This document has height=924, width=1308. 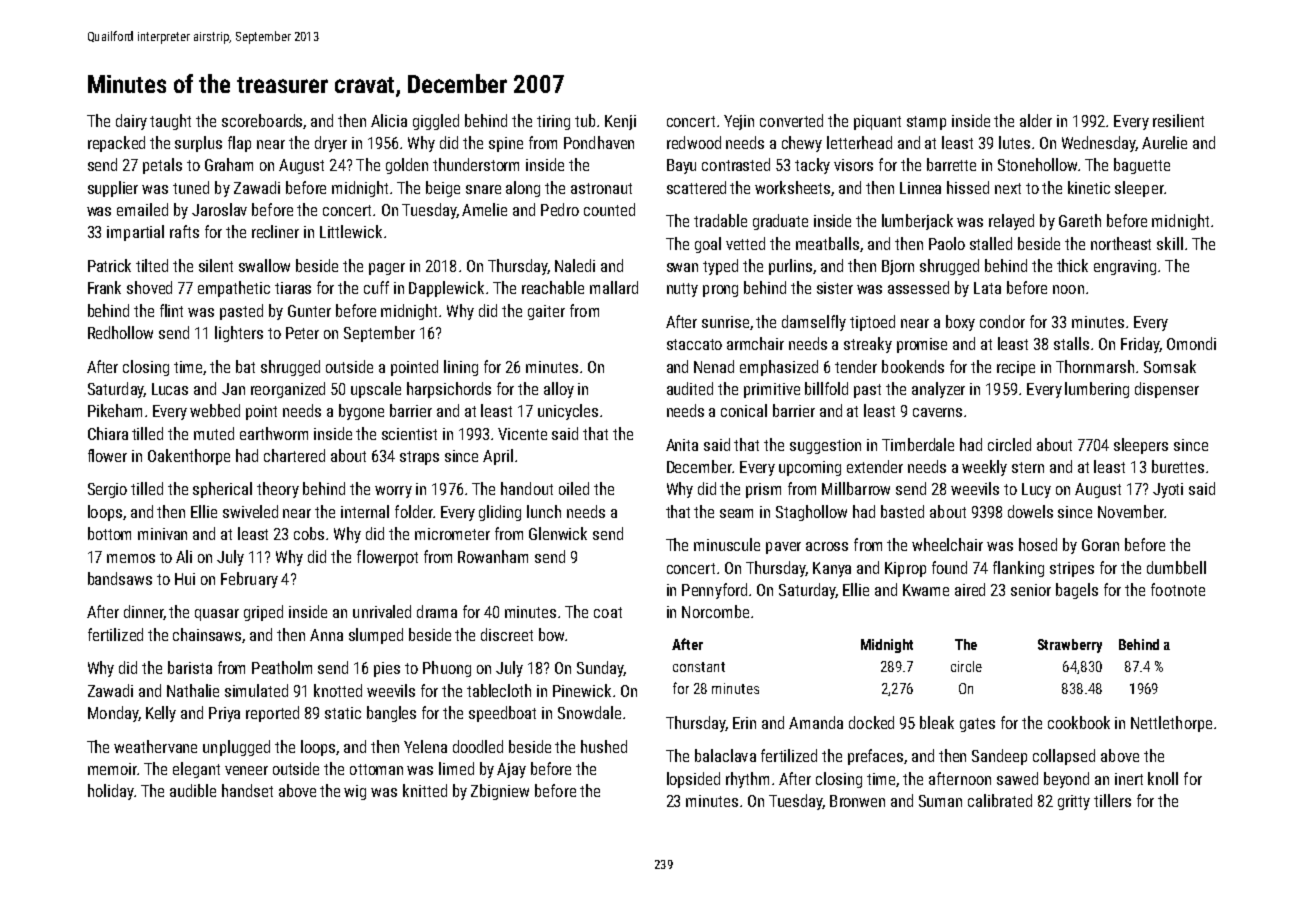 I want to click on rhythm, so click(x=747, y=780).
